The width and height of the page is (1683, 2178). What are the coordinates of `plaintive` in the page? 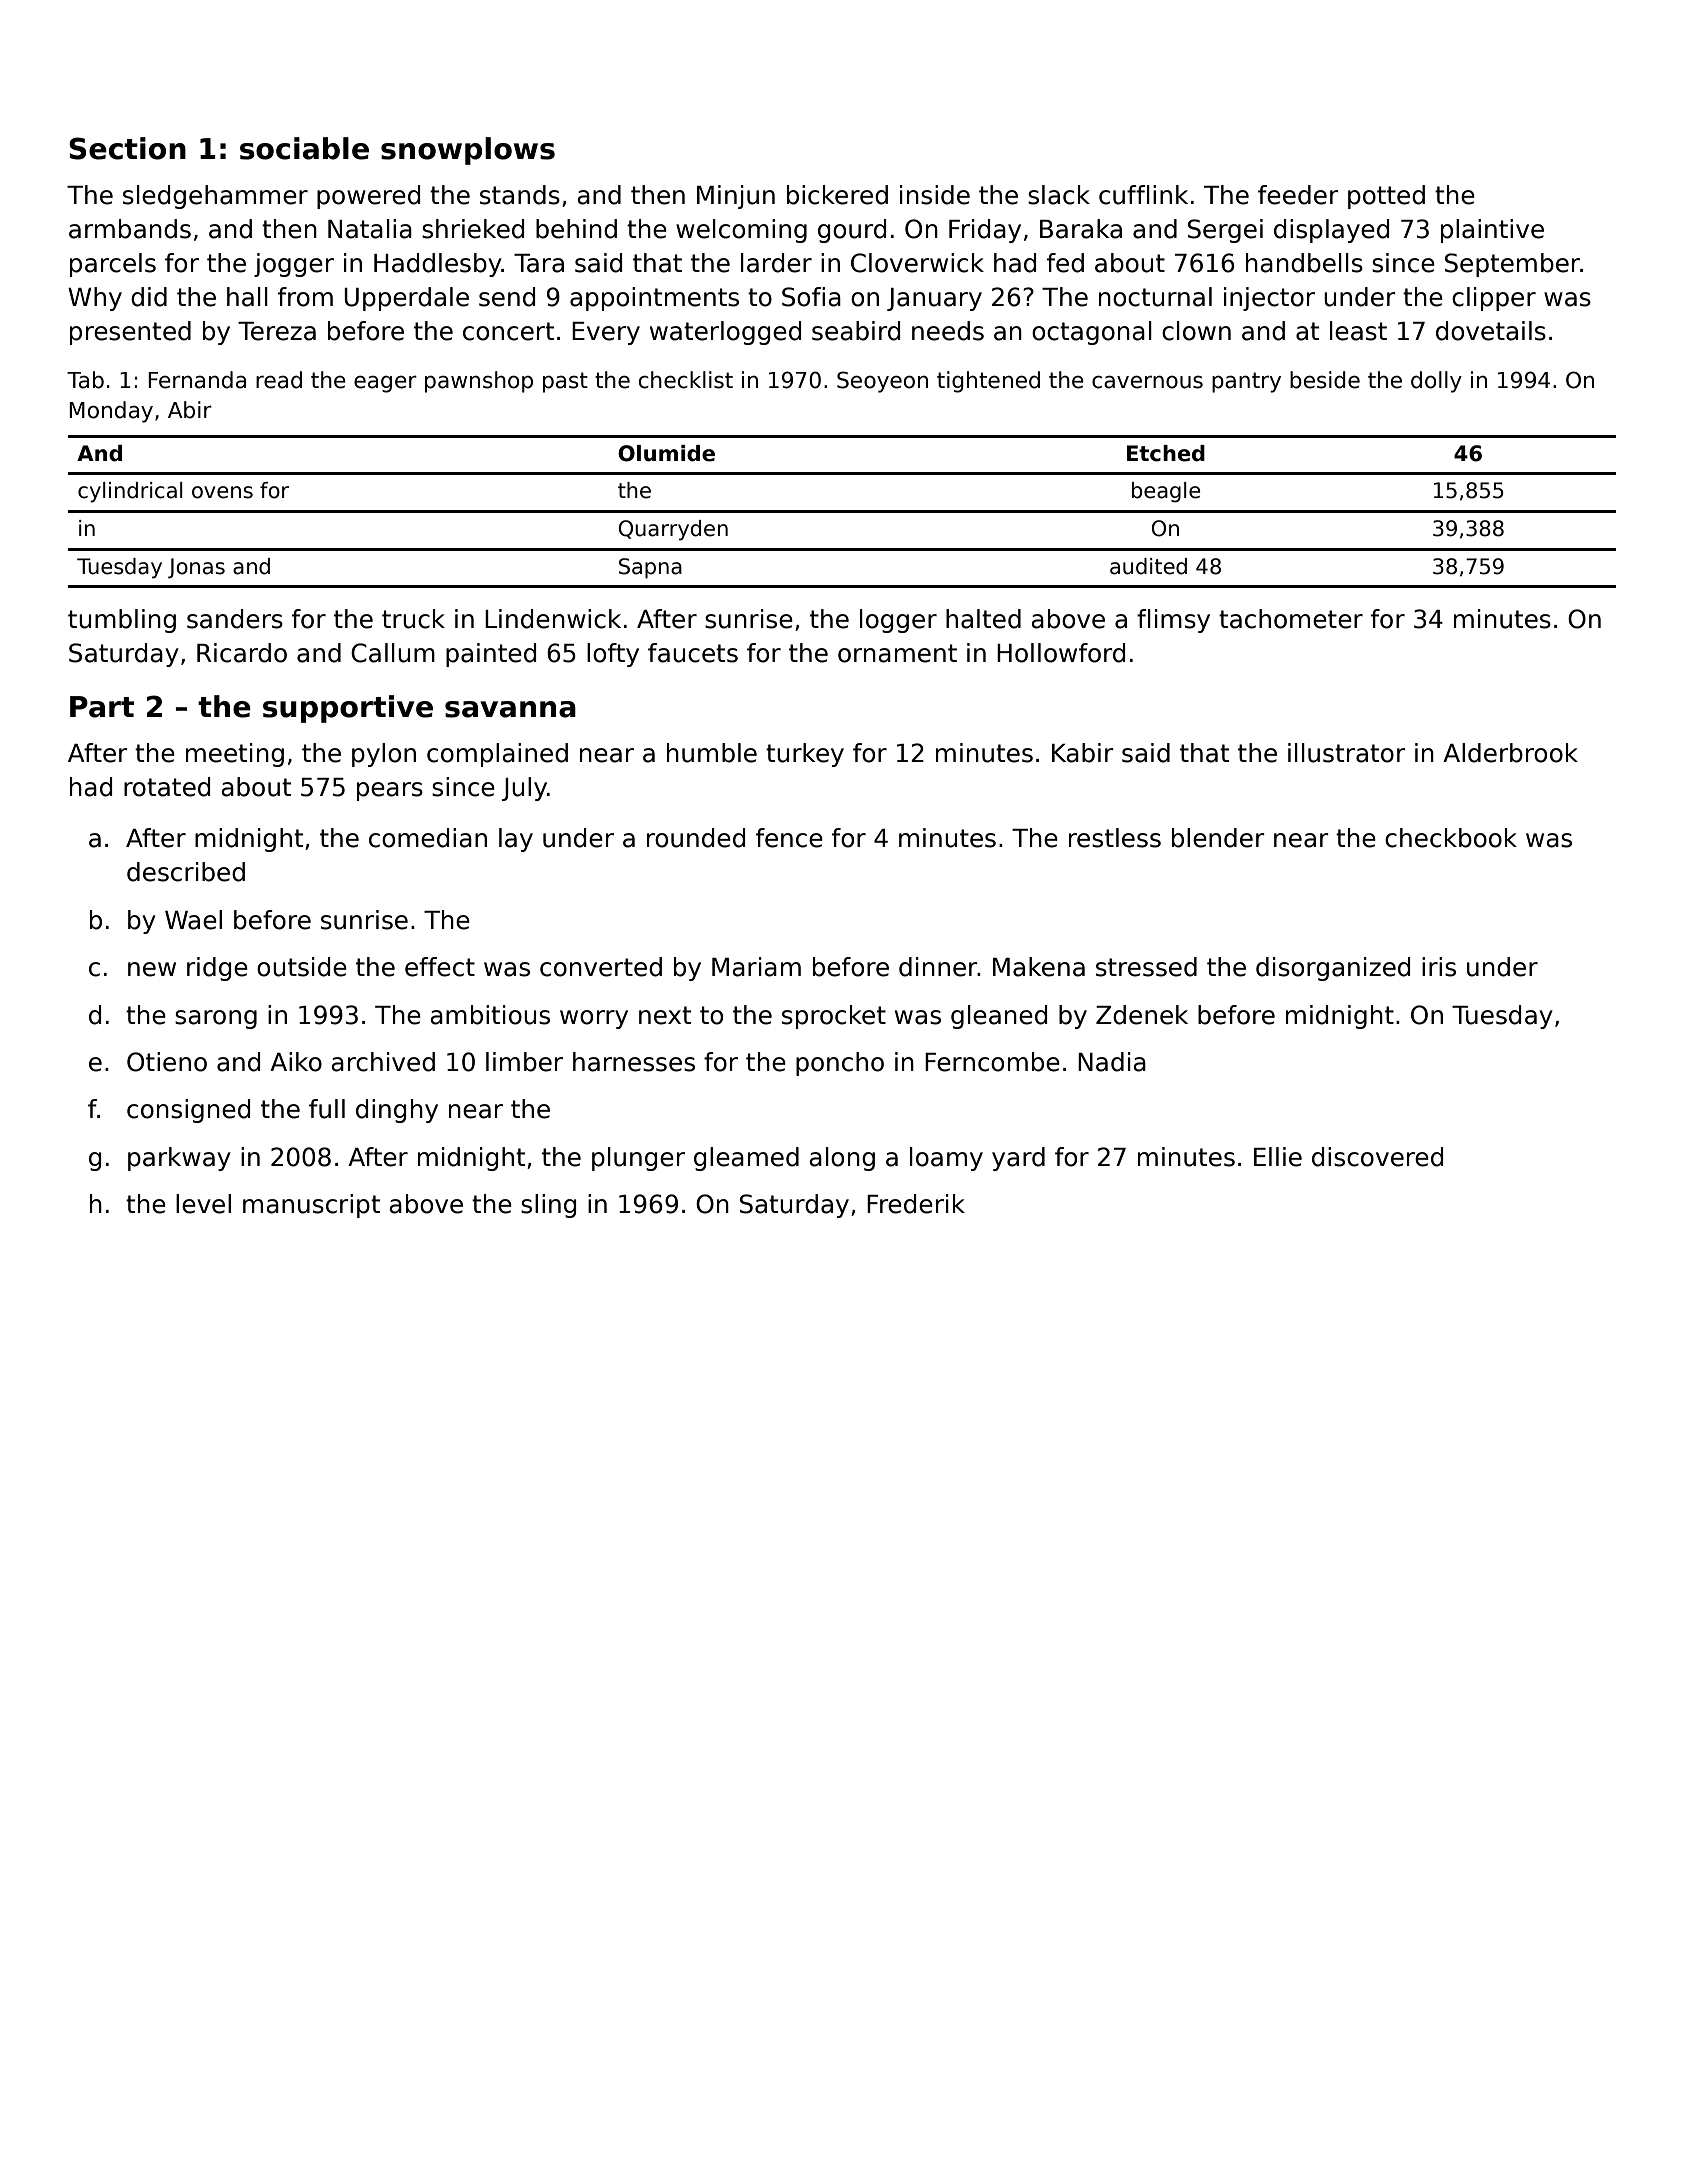 It's located at (1492, 231).
